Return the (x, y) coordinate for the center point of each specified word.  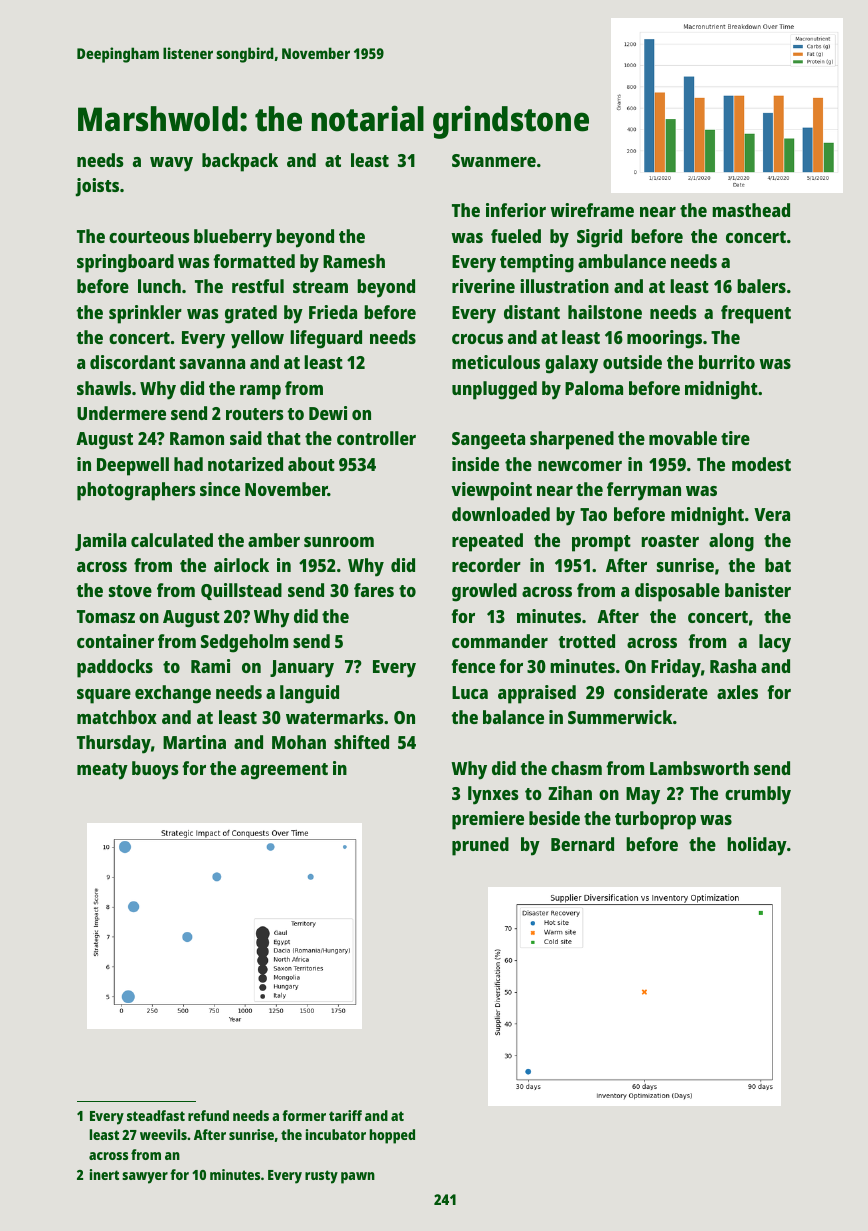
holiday (757, 846)
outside (632, 362)
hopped (392, 1136)
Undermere (121, 413)
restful (258, 286)
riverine (483, 286)
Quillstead (241, 591)
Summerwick (620, 717)
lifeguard (326, 339)
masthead (751, 210)
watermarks (335, 717)
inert (104, 1174)
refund (208, 1115)
